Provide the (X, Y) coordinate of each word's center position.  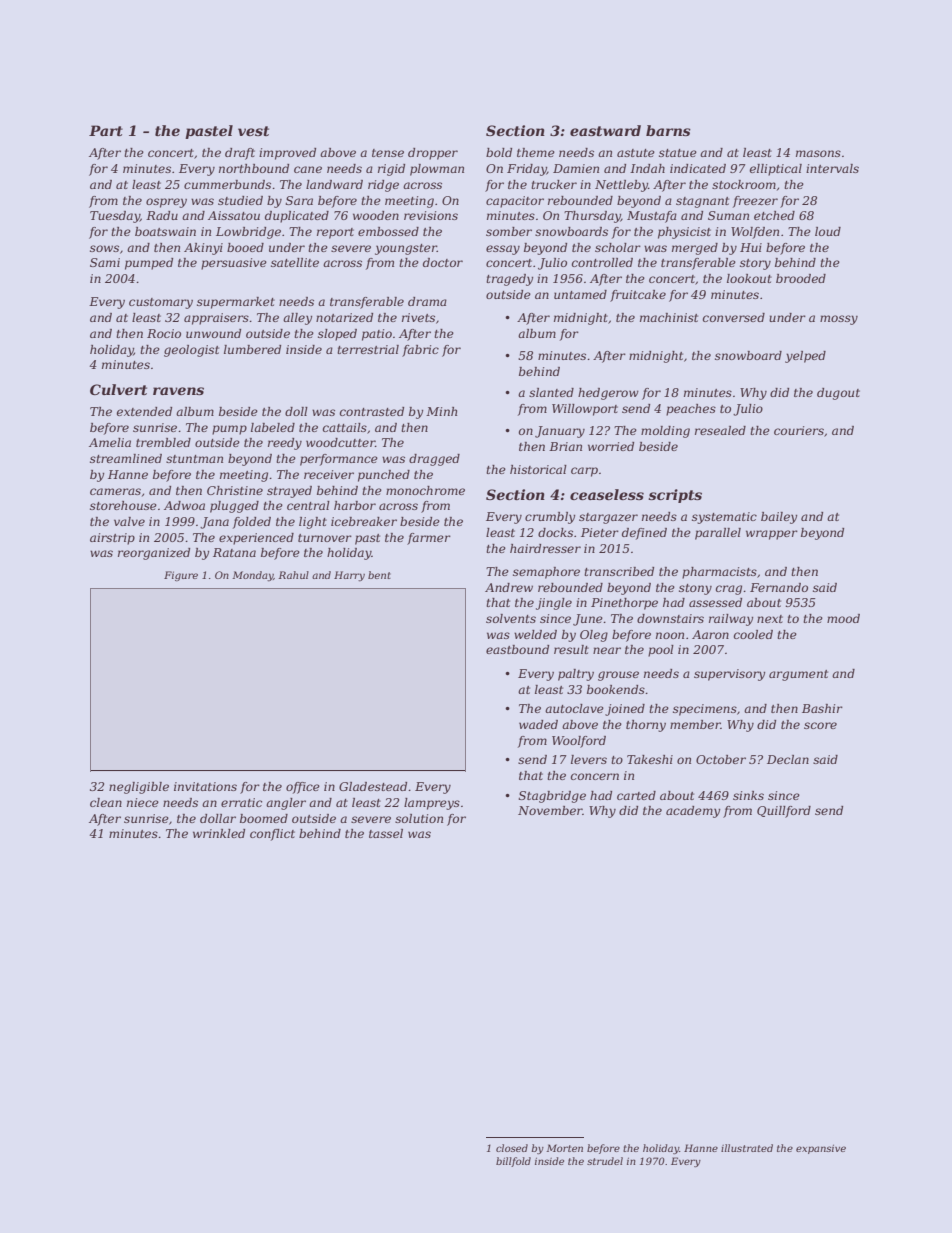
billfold (513, 1162)
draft (240, 154)
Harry (349, 576)
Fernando (779, 587)
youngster (406, 249)
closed (512, 1148)
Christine (235, 490)
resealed (720, 430)
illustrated (747, 1148)
